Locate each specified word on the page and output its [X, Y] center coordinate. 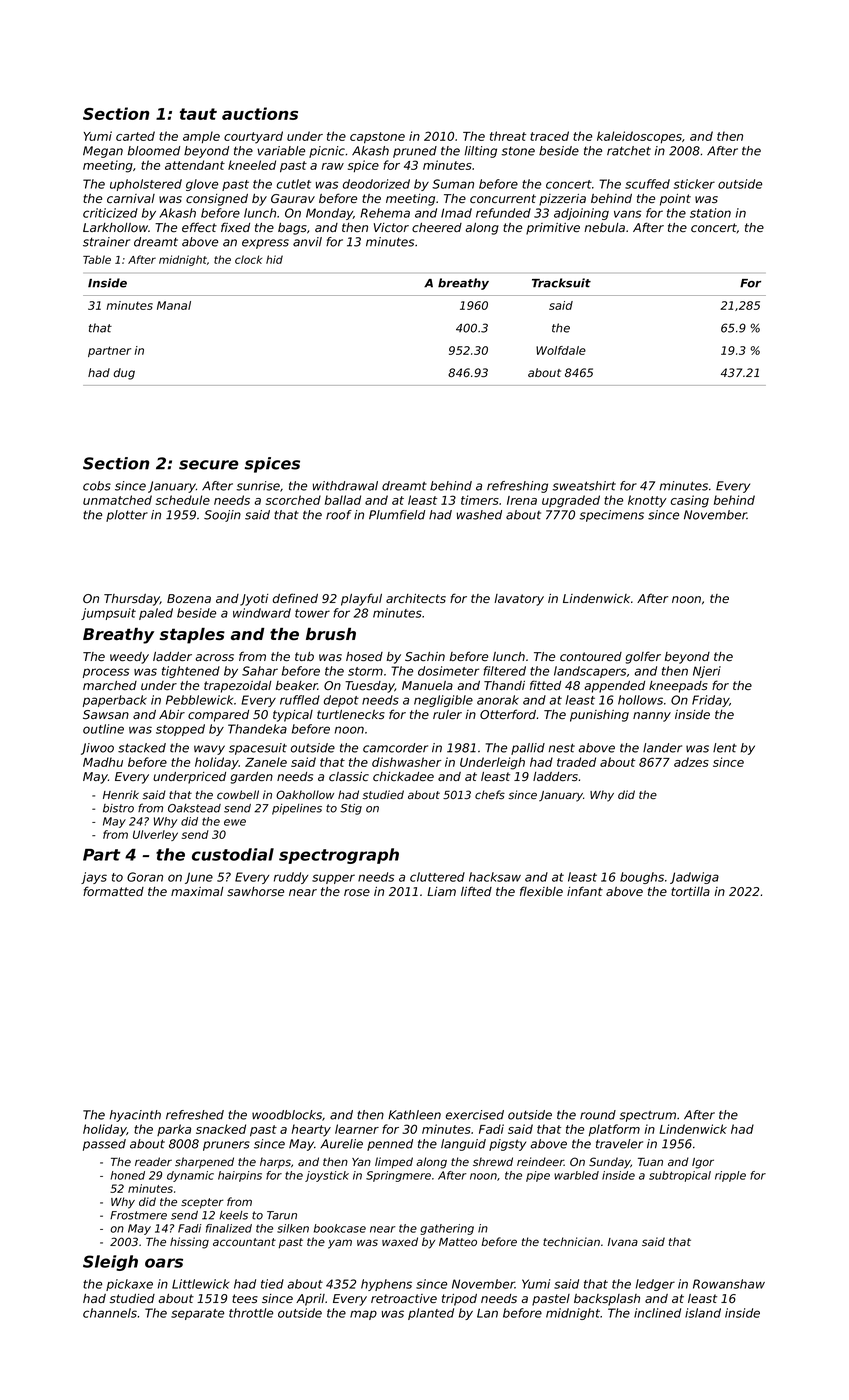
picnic [327, 152]
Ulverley [155, 835]
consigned [217, 200]
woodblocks [287, 1115]
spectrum [647, 1116]
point [675, 200]
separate [197, 1314]
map [363, 1315]
